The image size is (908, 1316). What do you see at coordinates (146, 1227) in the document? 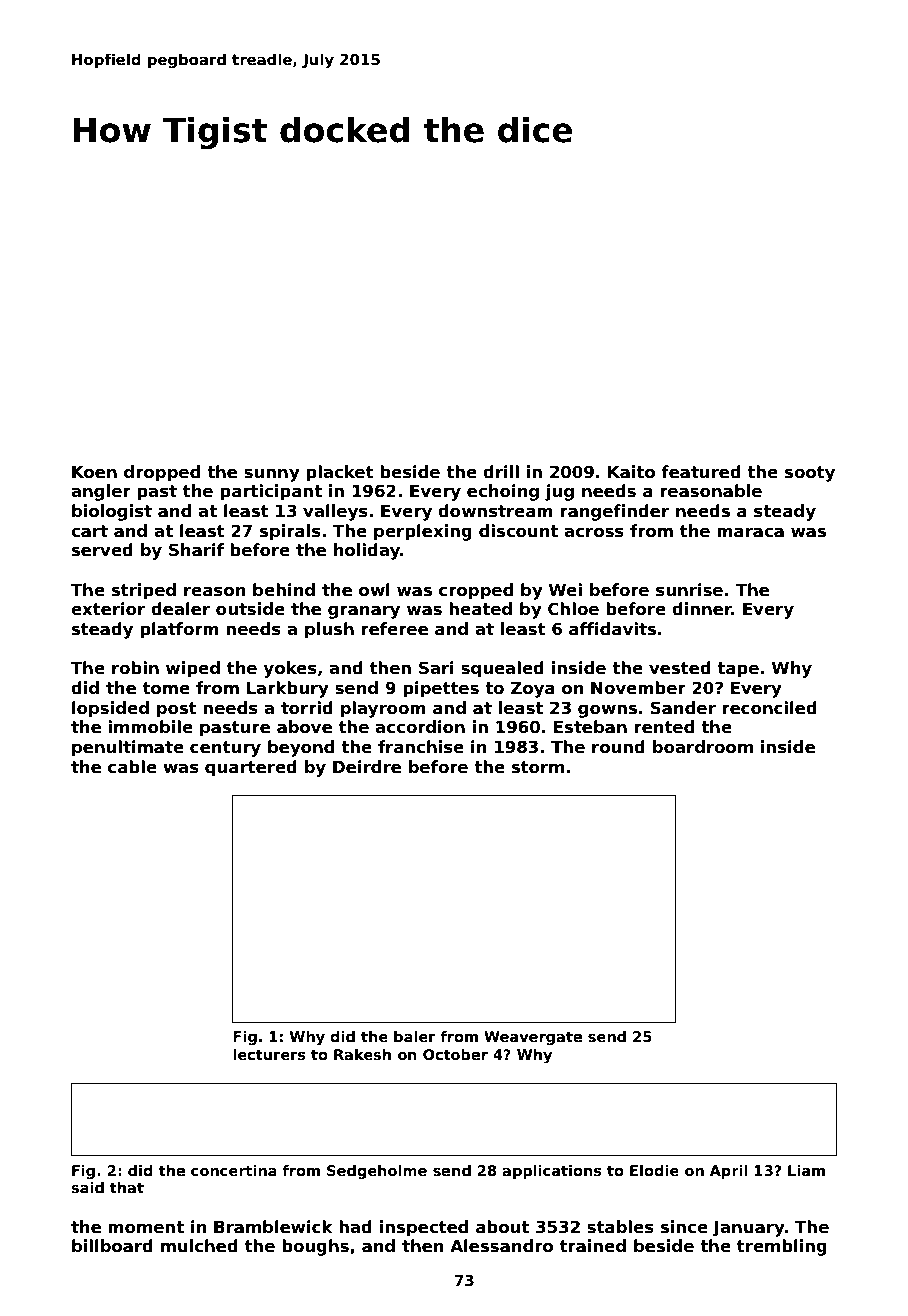
I see `moment` at bounding box center [146, 1227].
